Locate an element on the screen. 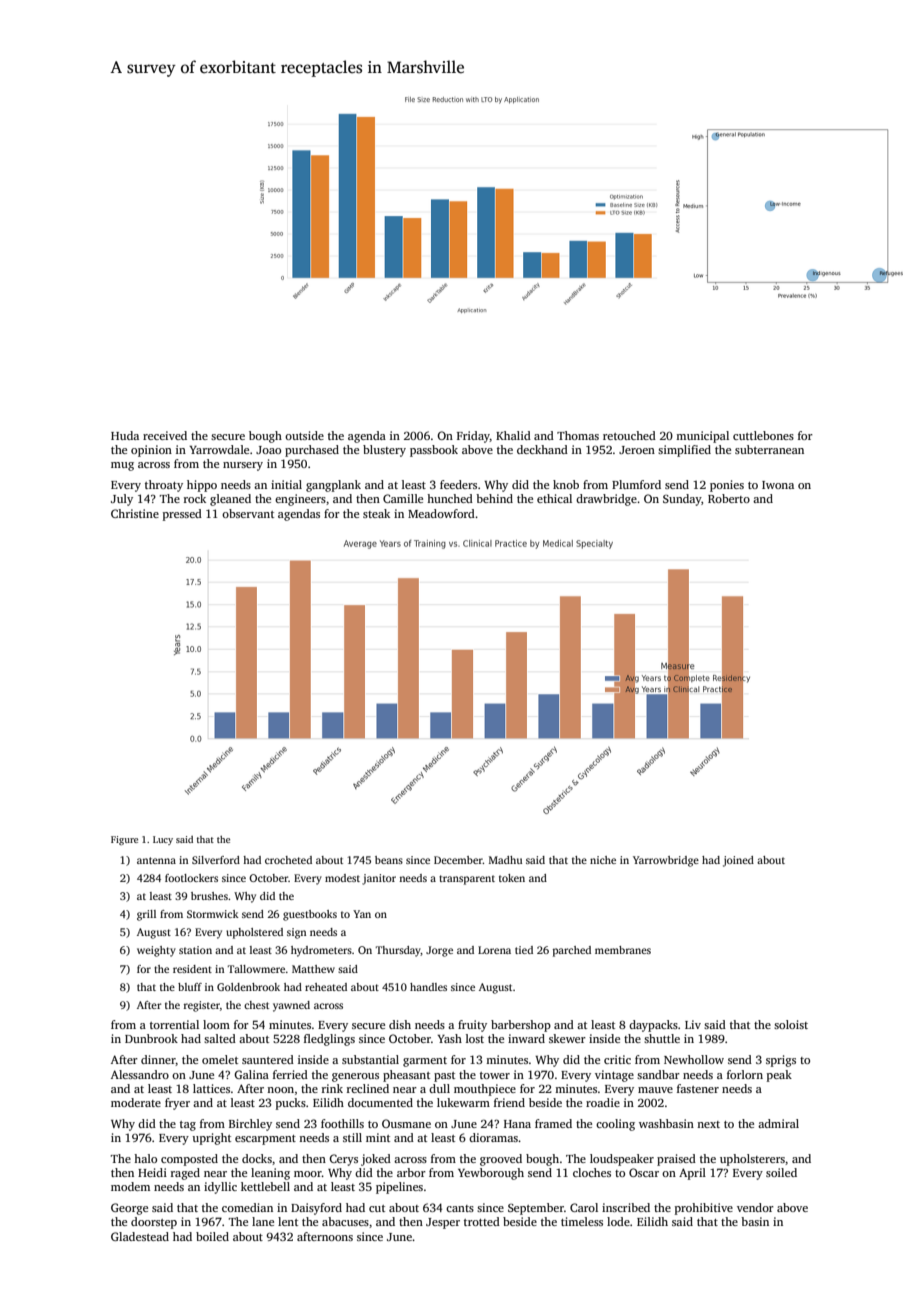 The image size is (924, 1308). niche is located at coordinates (603, 860).
